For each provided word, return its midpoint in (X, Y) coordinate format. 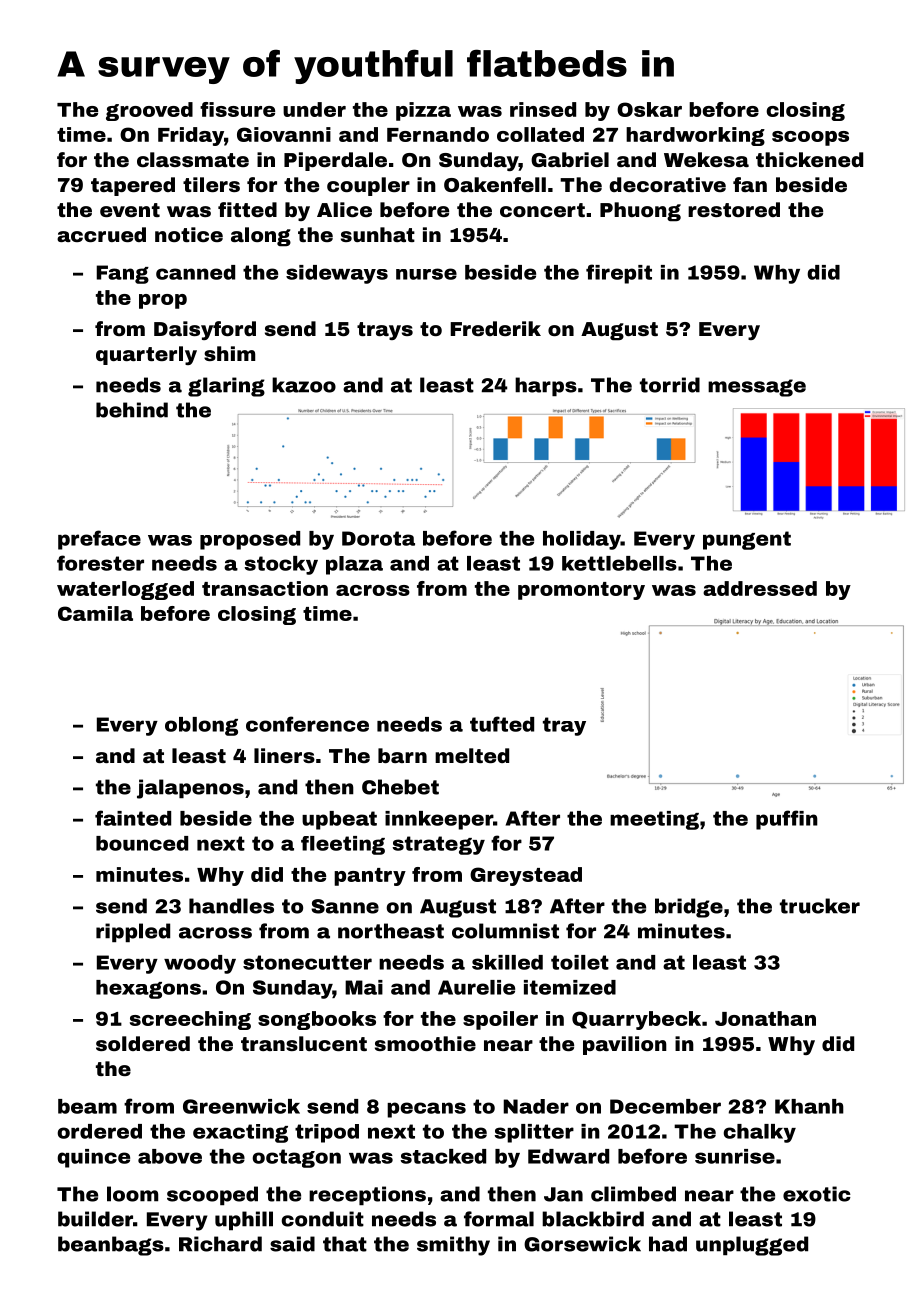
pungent (747, 540)
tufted (502, 724)
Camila (95, 613)
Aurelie (476, 987)
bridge (689, 908)
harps (546, 386)
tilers (211, 184)
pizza (423, 111)
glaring (226, 387)
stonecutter (307, 962)
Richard (220, 1244)
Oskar (649, 109)
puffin (787, 820)
